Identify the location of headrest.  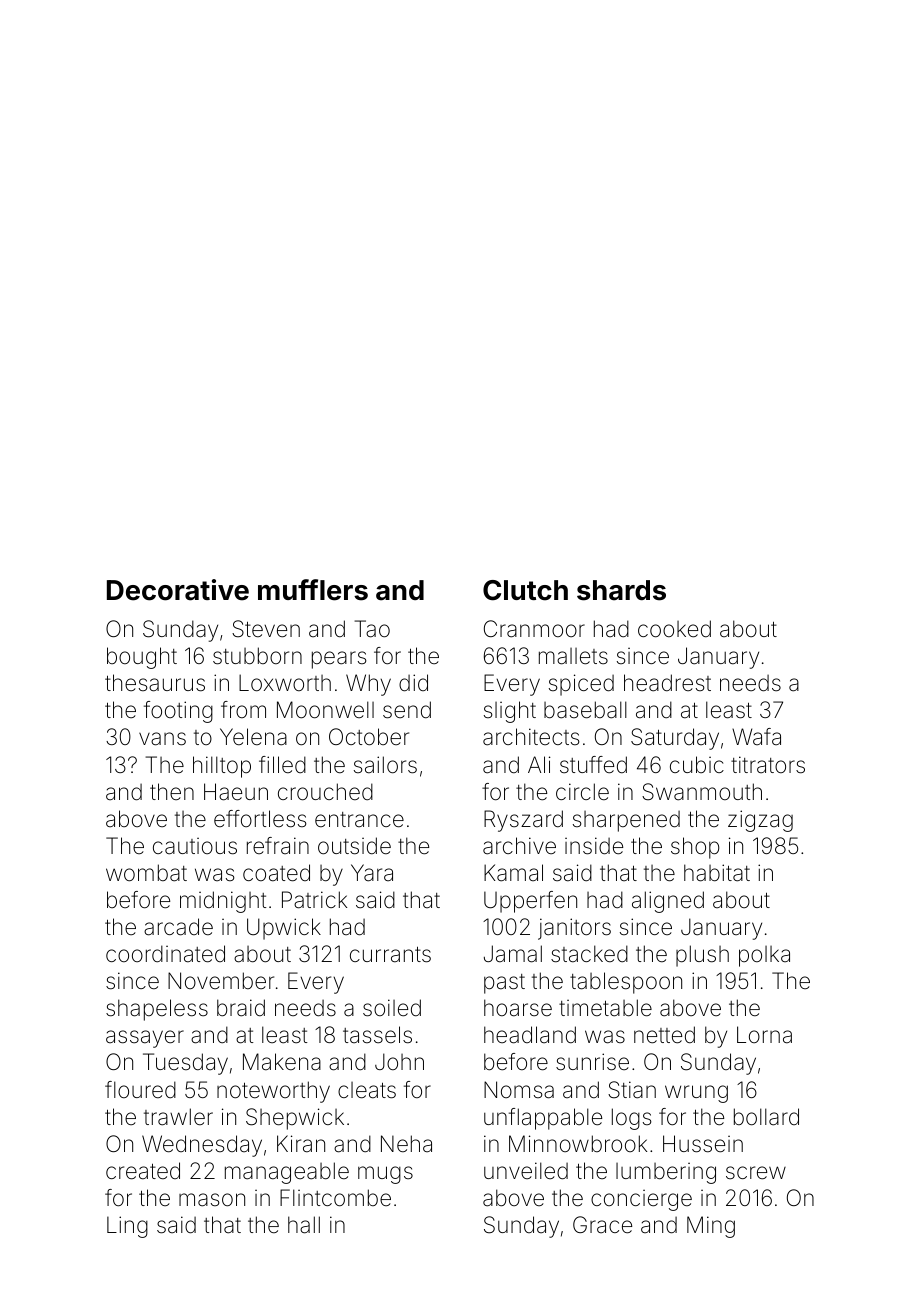
(667, 683).
